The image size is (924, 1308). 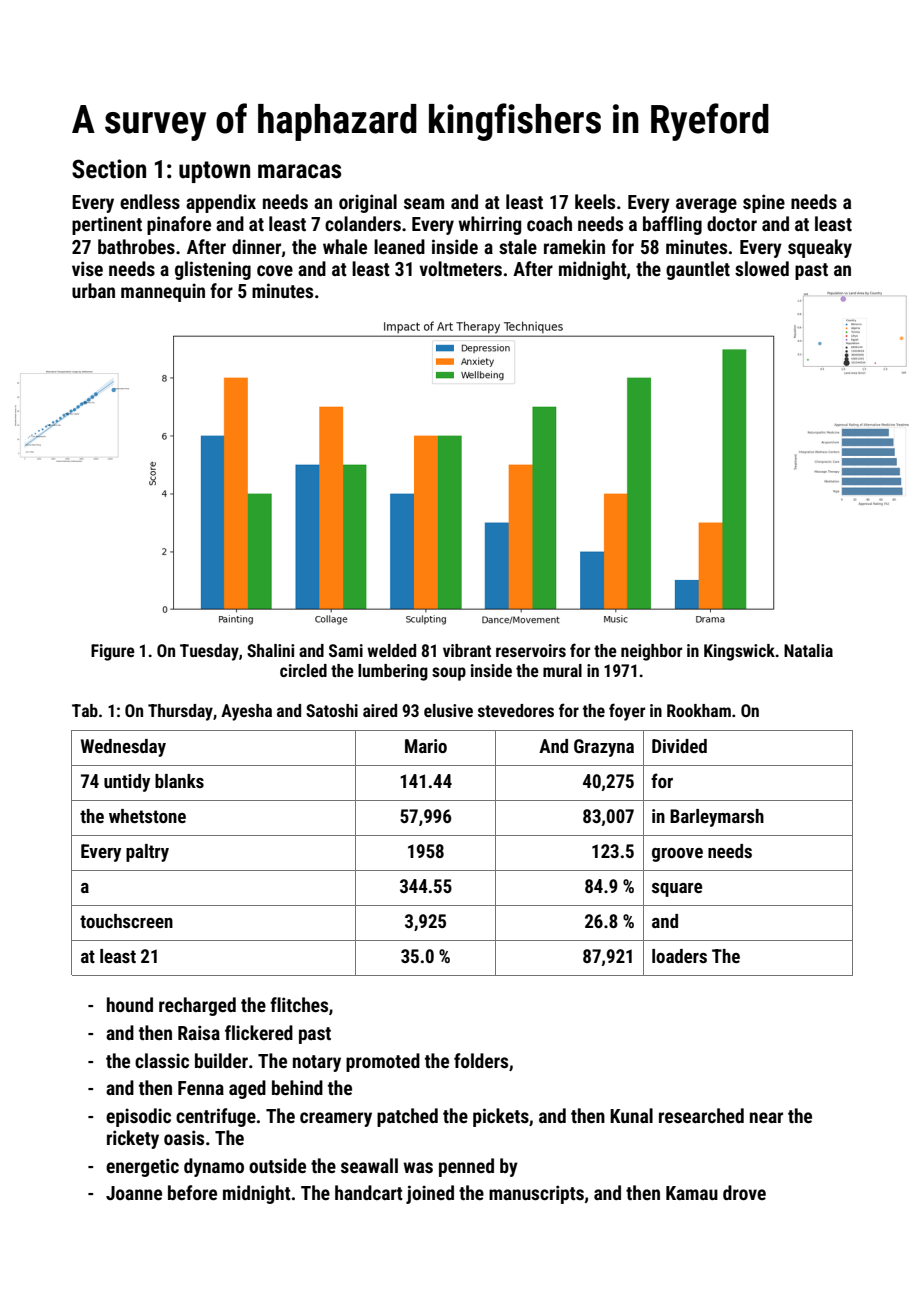 What do you see at coordinates (275, 270) in the screenshot?
I see `cove` at bounding box center [275, 270].
